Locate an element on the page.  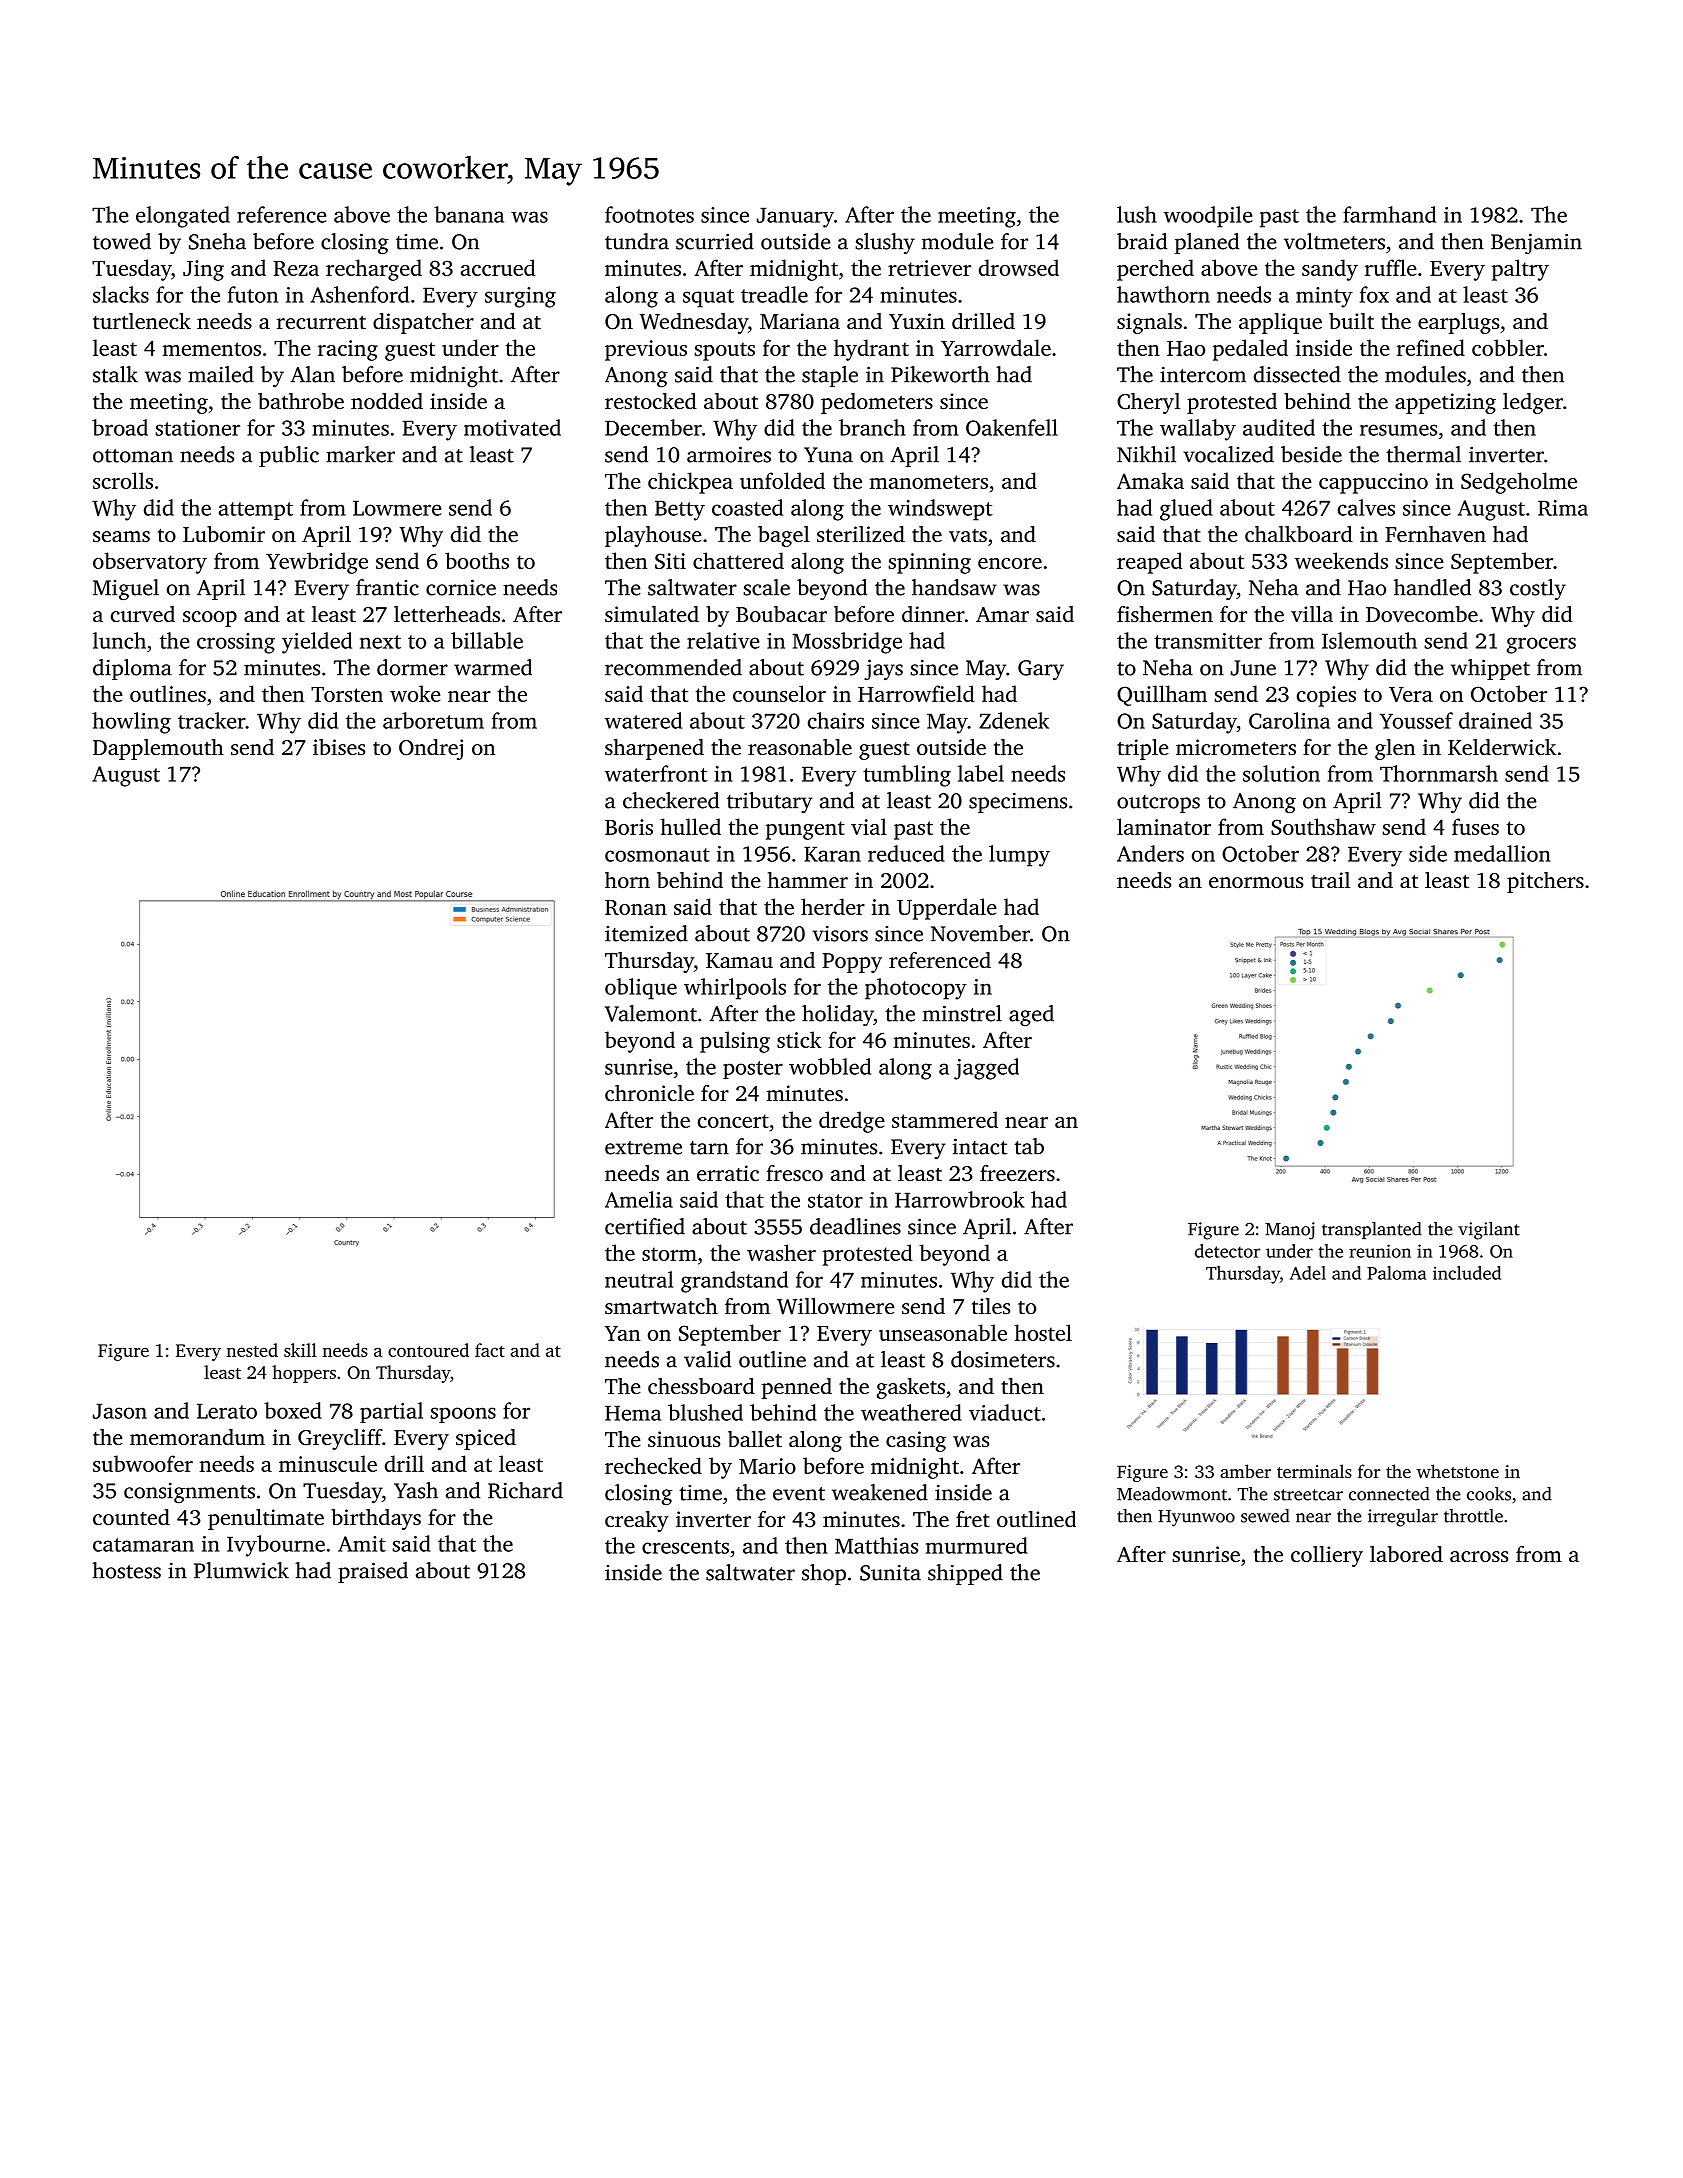
Boris is located at coordinates (629, 827).
